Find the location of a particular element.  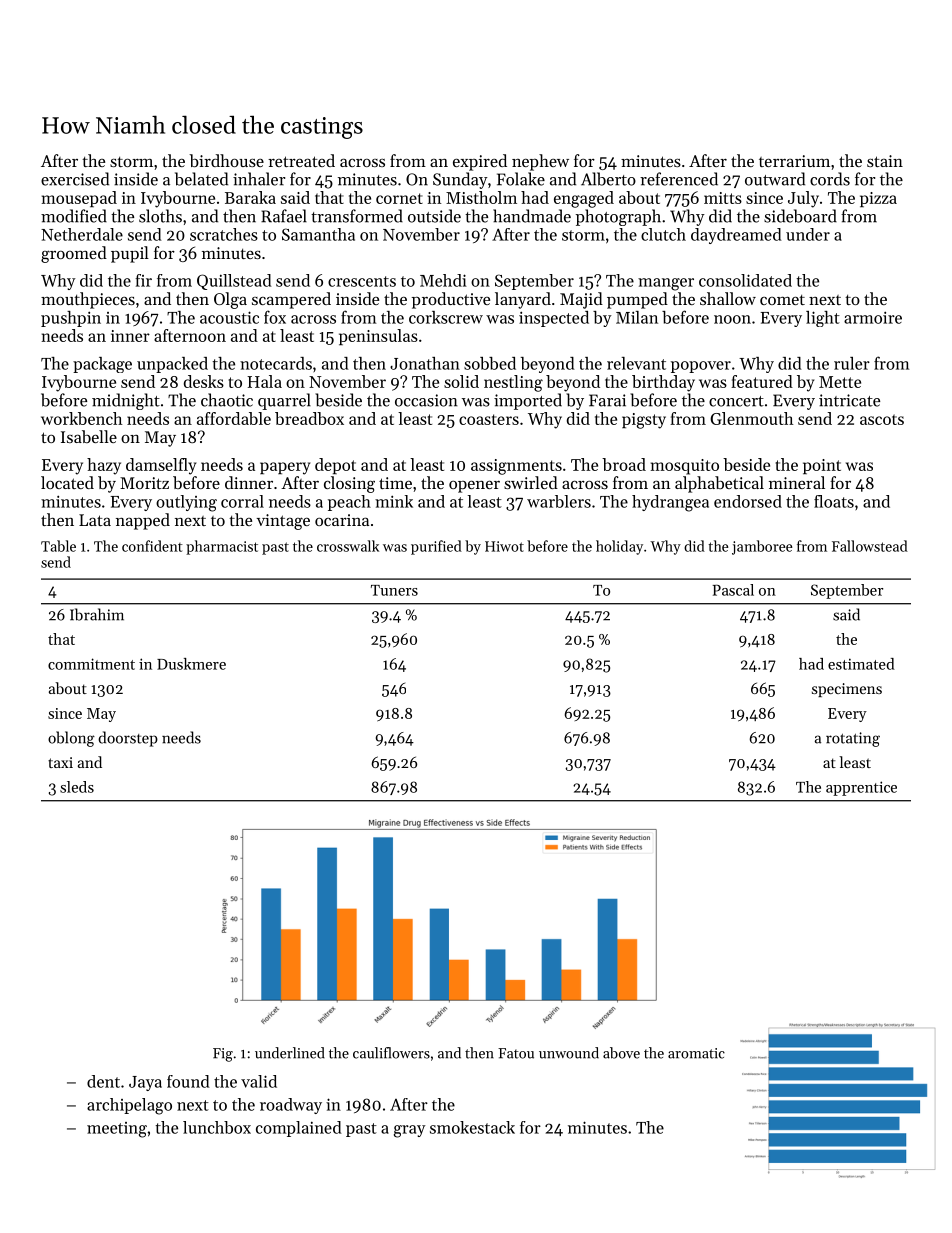

stain is located at coordinates (885, 161).
